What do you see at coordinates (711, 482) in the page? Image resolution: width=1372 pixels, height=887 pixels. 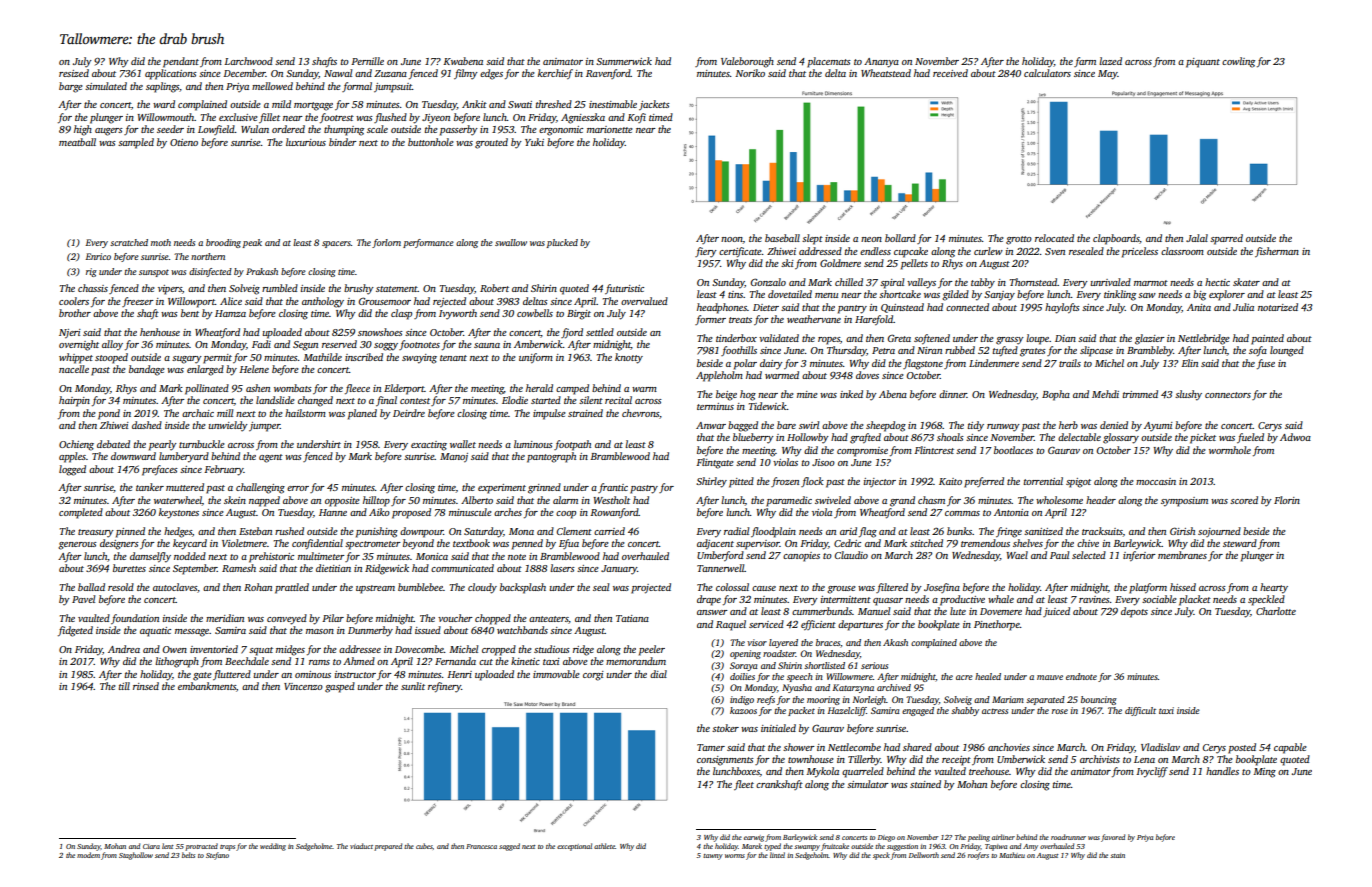 I see `Shirley` at bounding box center [711, 482].
